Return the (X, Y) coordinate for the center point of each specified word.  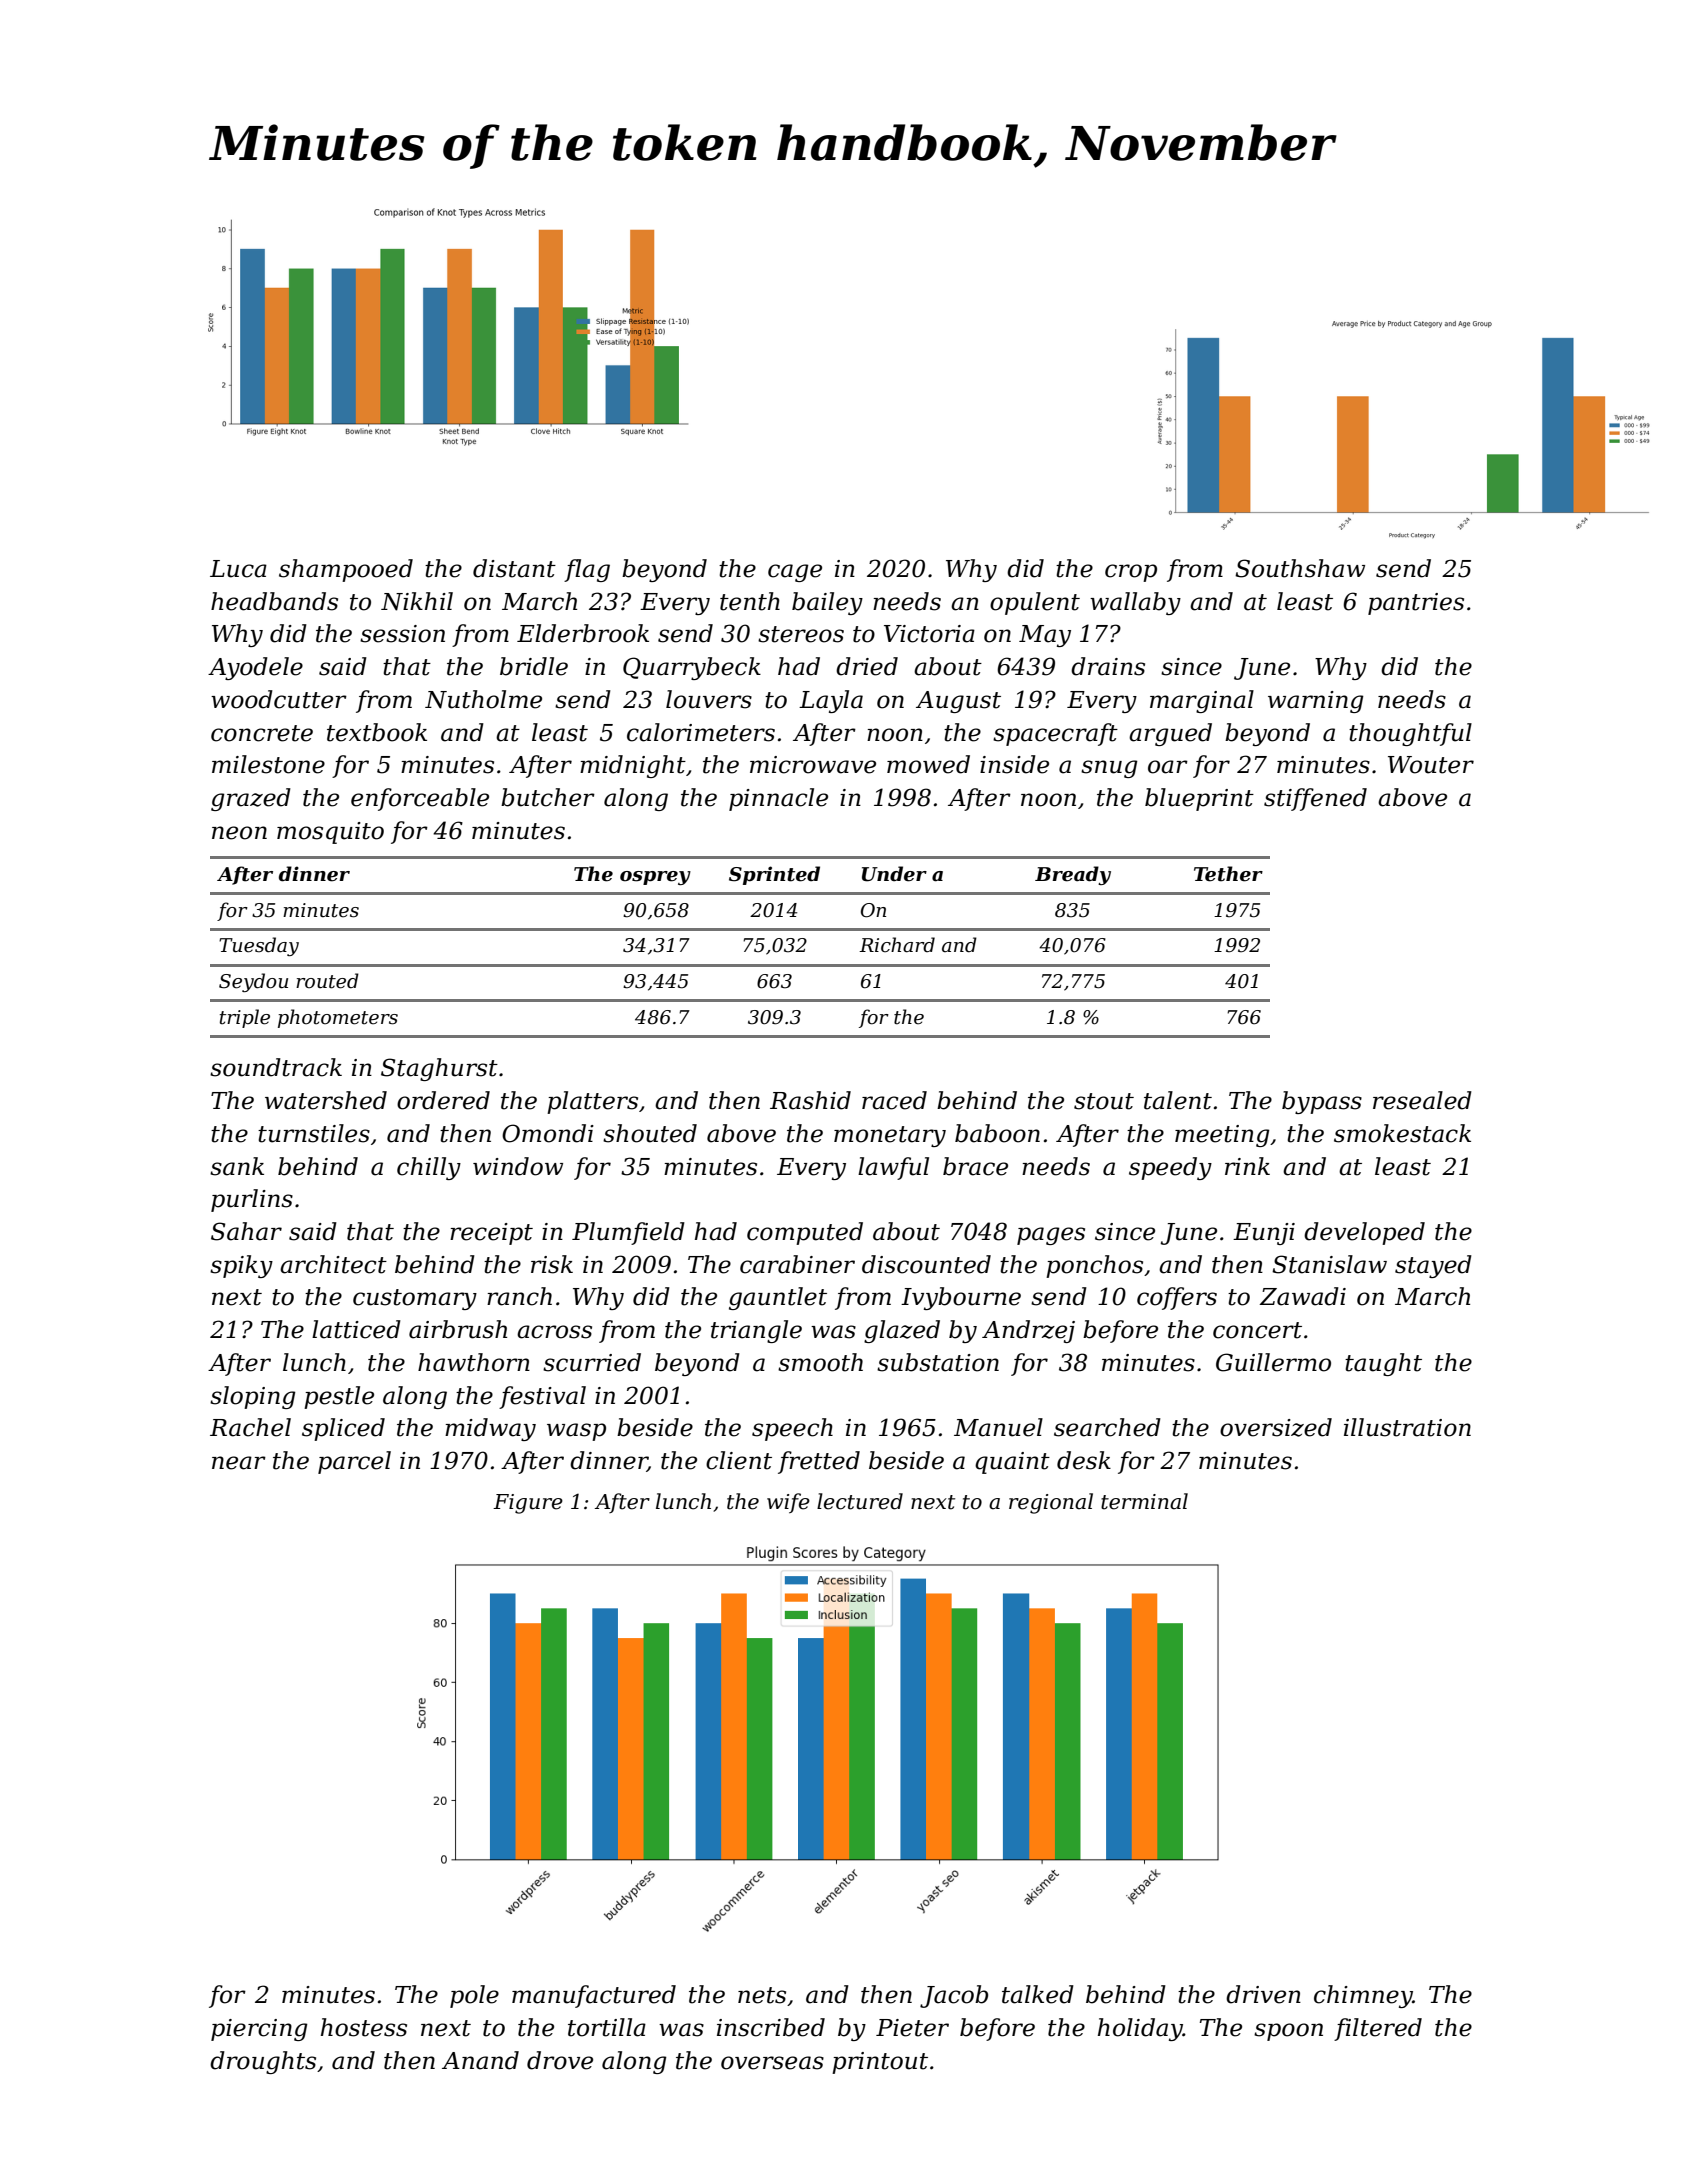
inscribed (771, 2027)
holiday (1140, 2029)
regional (1051, 1503)
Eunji (1264, 1234)
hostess (364, 2027)
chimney (1363, 1996)
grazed (251, 799)
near (239, 1463)
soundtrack (276, 1067)
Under (894, 874)
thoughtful (1410, 734)
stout (1104, 1101)
